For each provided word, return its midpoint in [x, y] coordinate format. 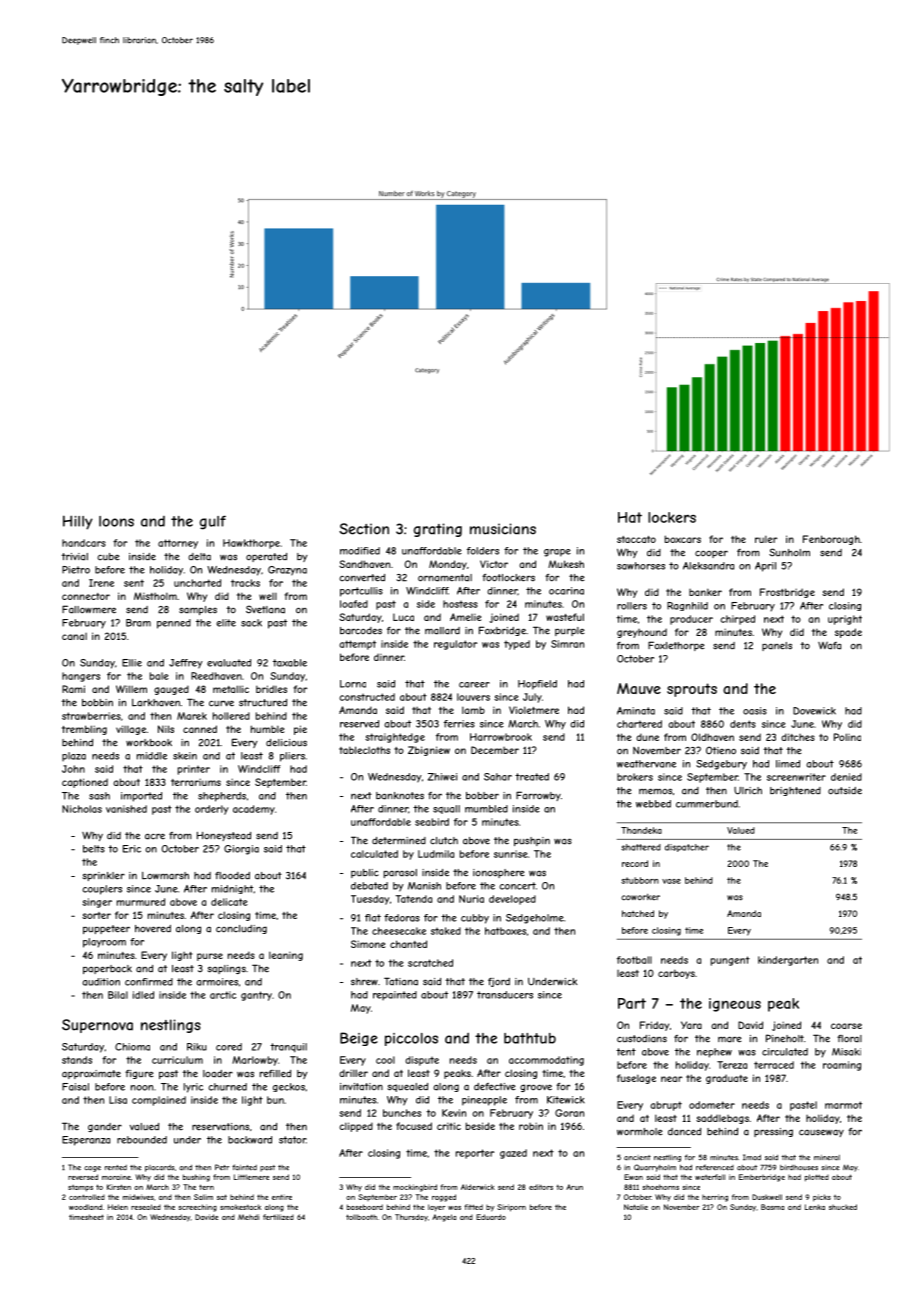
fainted [244, 1167]
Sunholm [789, 552]
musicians [503, 529]
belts [94, 849]
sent [134, 583]
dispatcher [687, 848]
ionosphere [498, 873]
